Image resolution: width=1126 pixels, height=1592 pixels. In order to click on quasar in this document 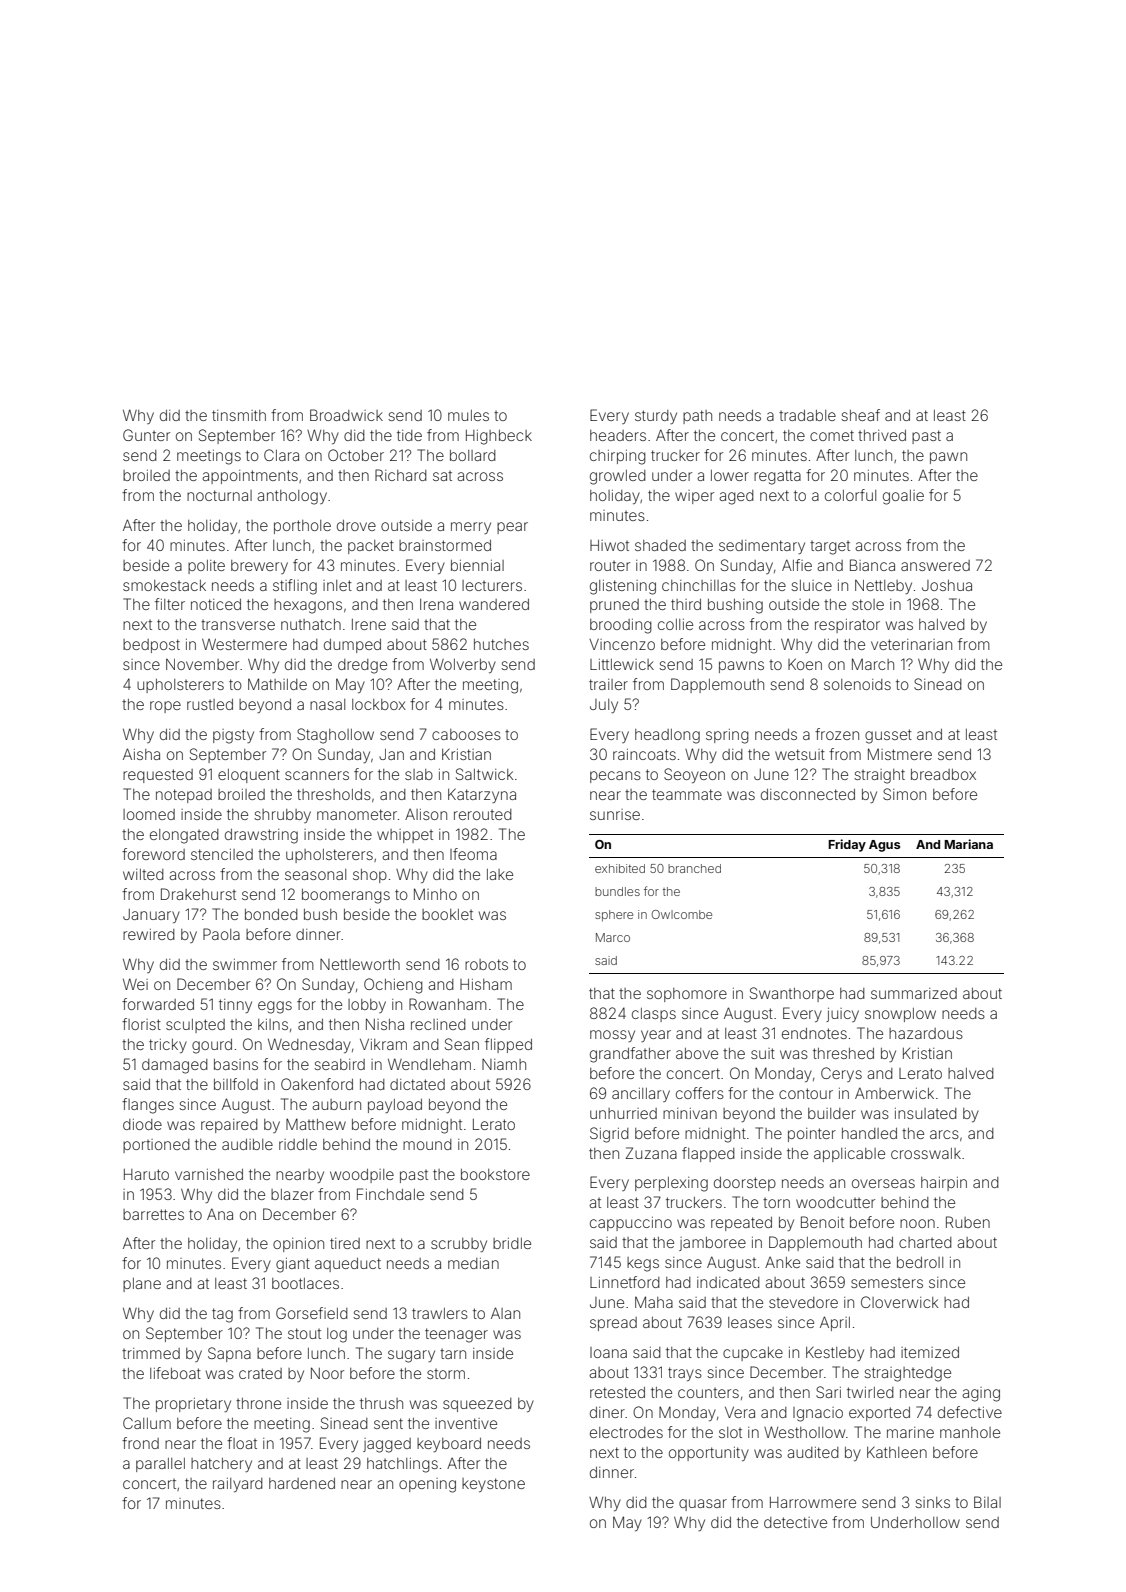, I will do `click(703, 1505)`.
